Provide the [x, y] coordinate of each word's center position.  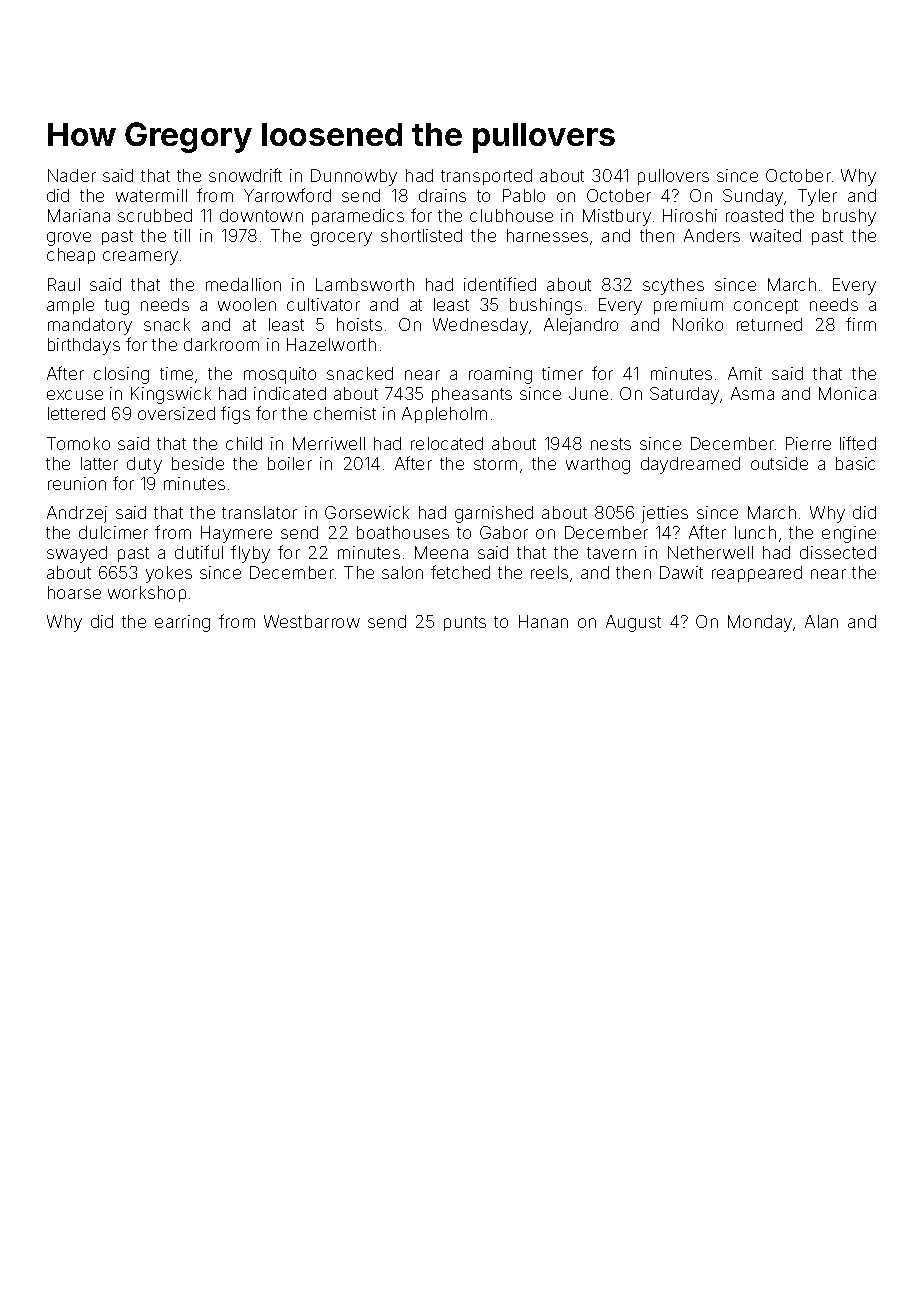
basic [855, 463]
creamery [140, 258]
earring [182, 623]
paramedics [358, 217]
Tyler [817, 197]
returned [769, 324]
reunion [77, 483]
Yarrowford [287, 195]
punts [465, 623]
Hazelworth [331, 344]
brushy [849, 217]
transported [486, 177]
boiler [290, 463]
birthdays [84, 346]
